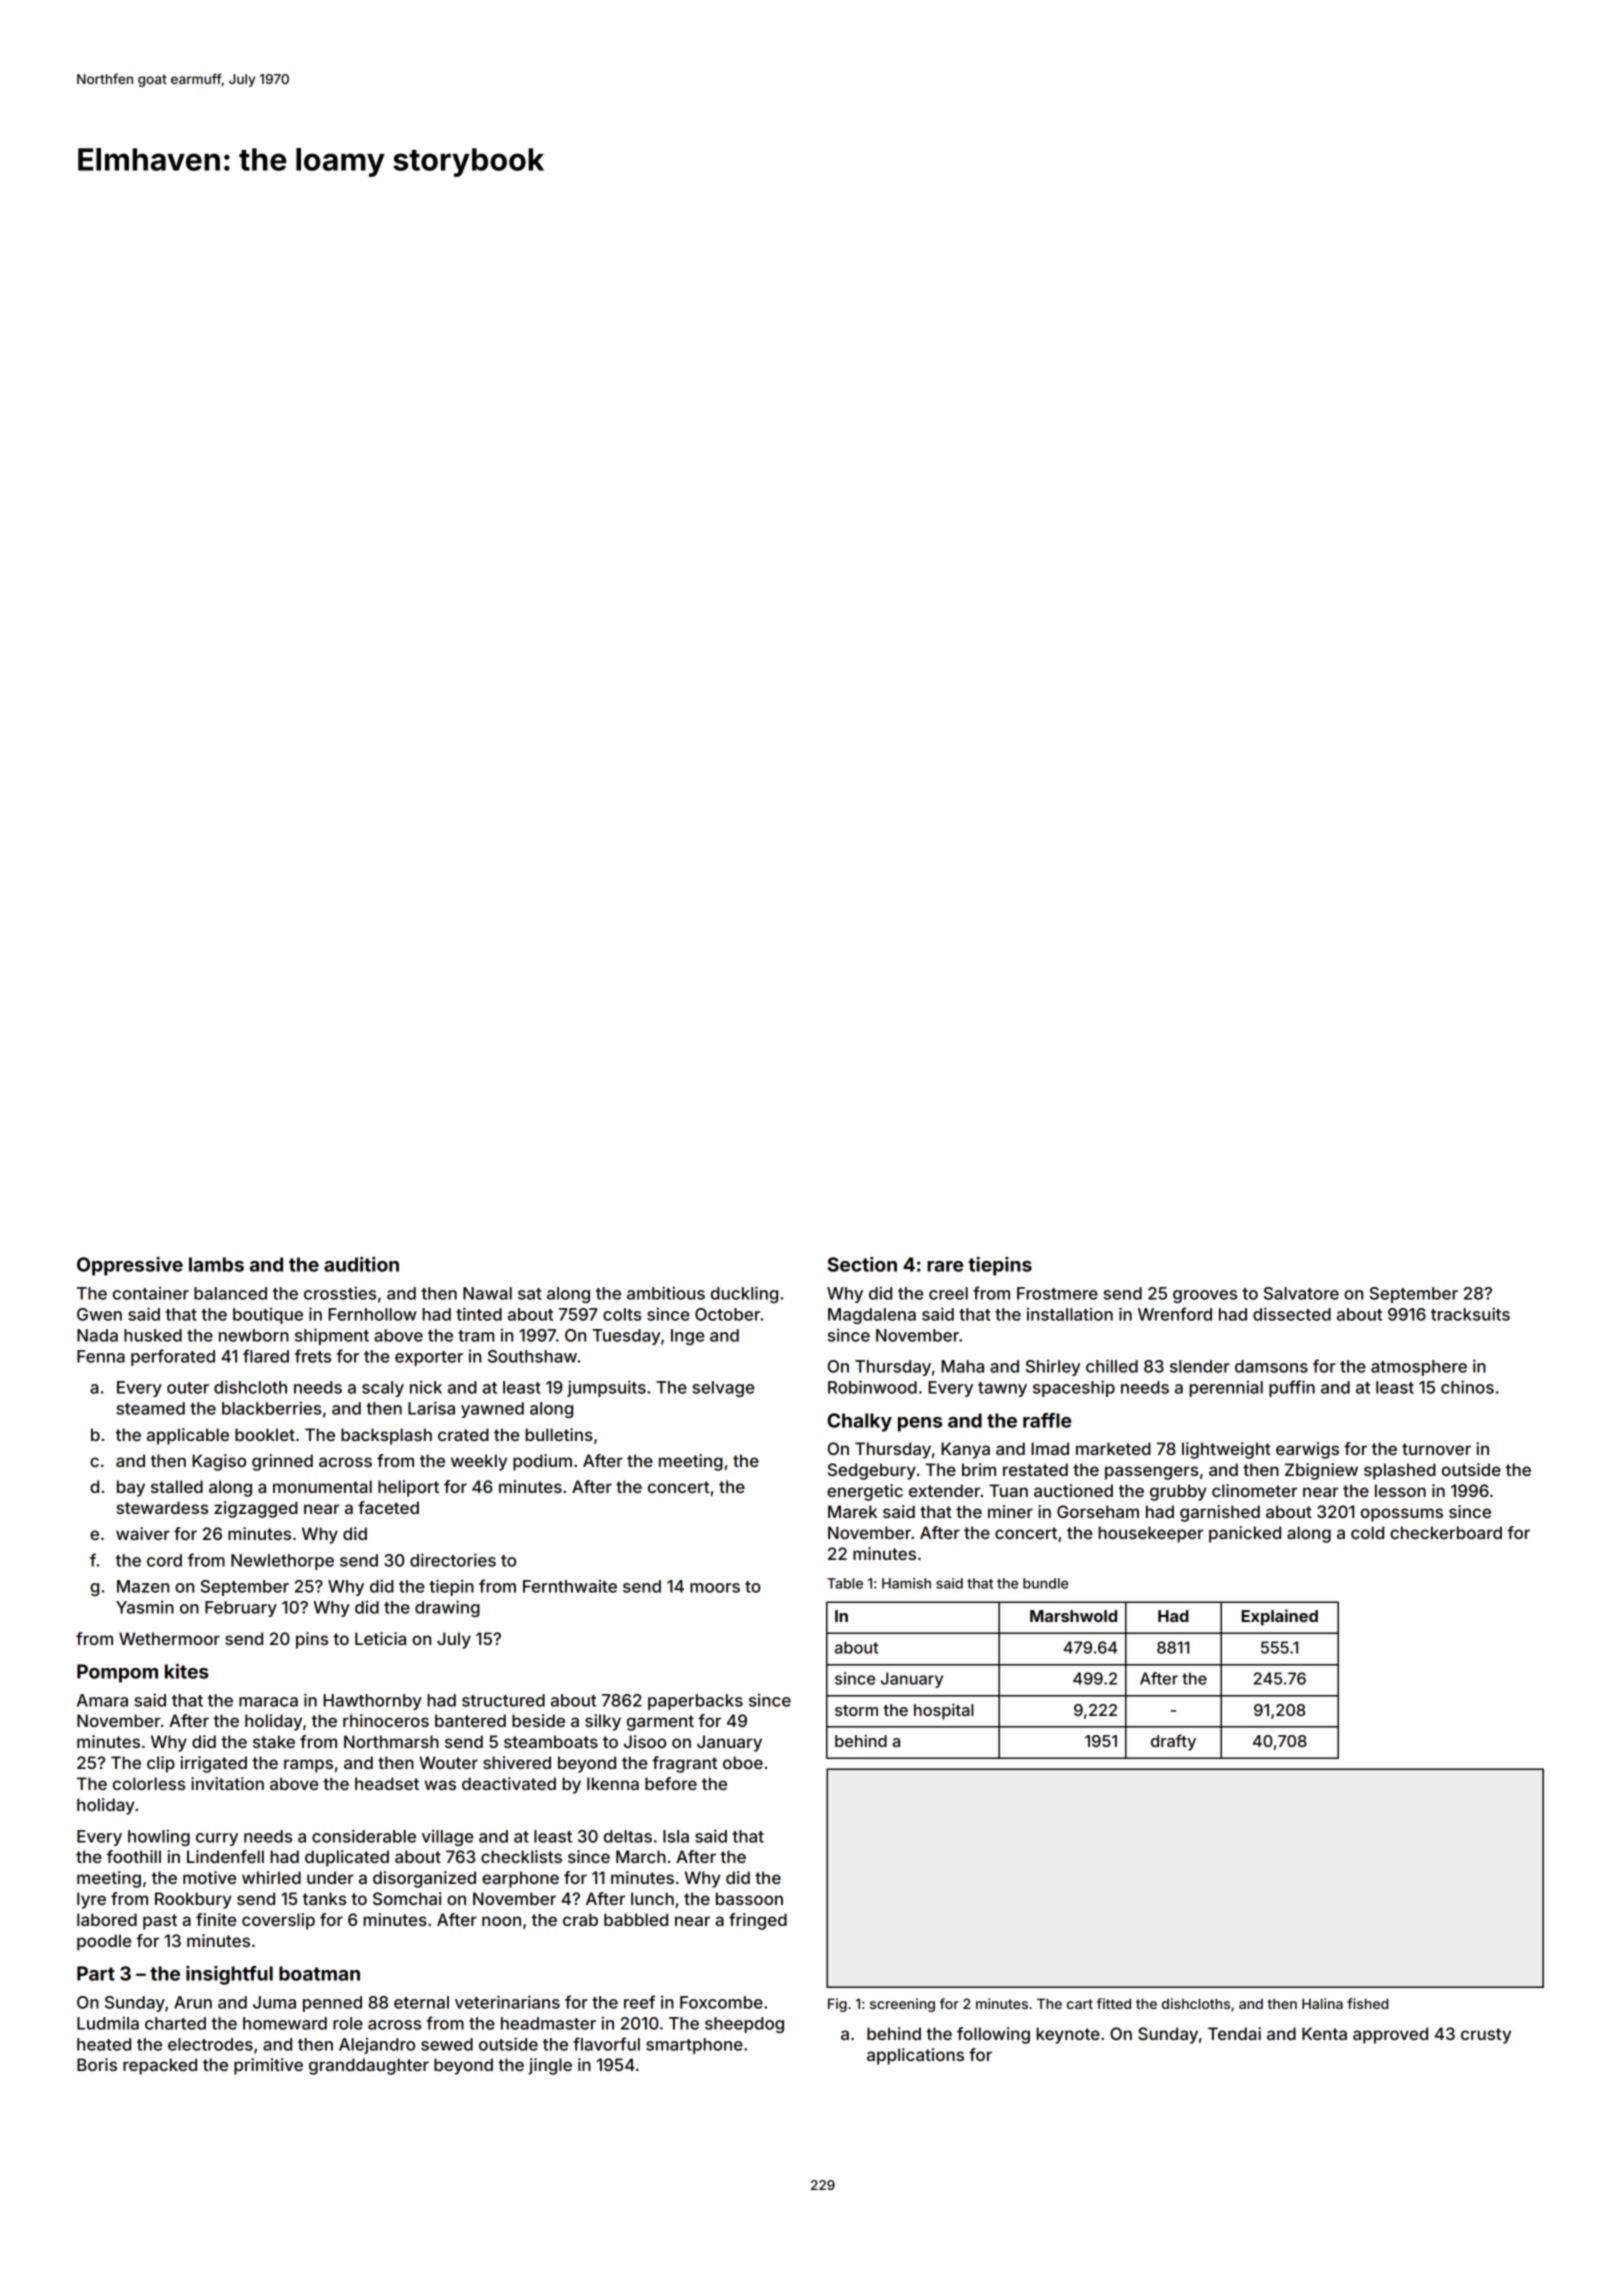 Image resolution: width=1620 pixels, height=2292 pixels. I want to click on lesson, so click(1400, 1490).
